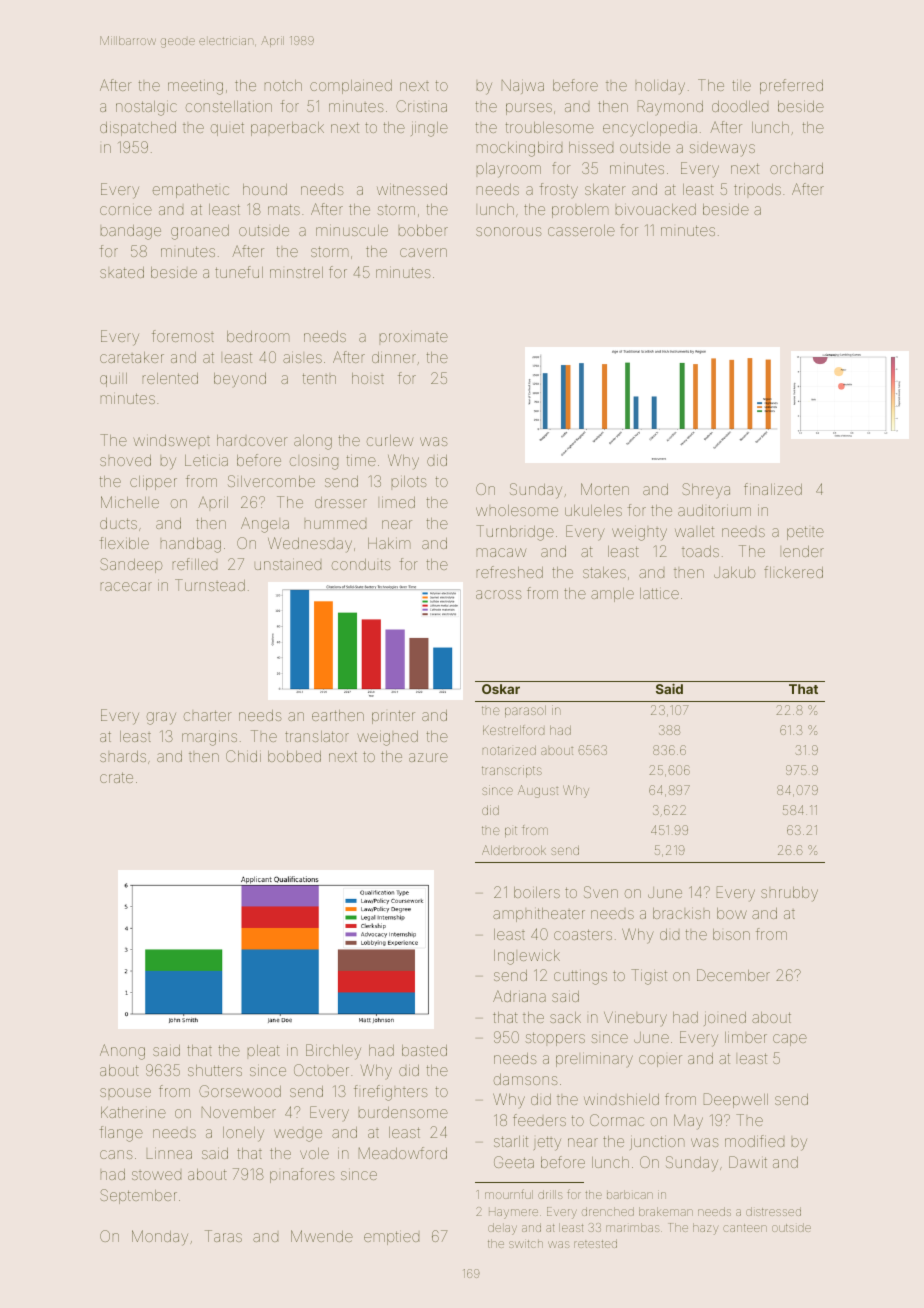 Image resolution: width=924 pixels, height=1308 pixels. I want to click on nostalgic, so click(146, 108).
